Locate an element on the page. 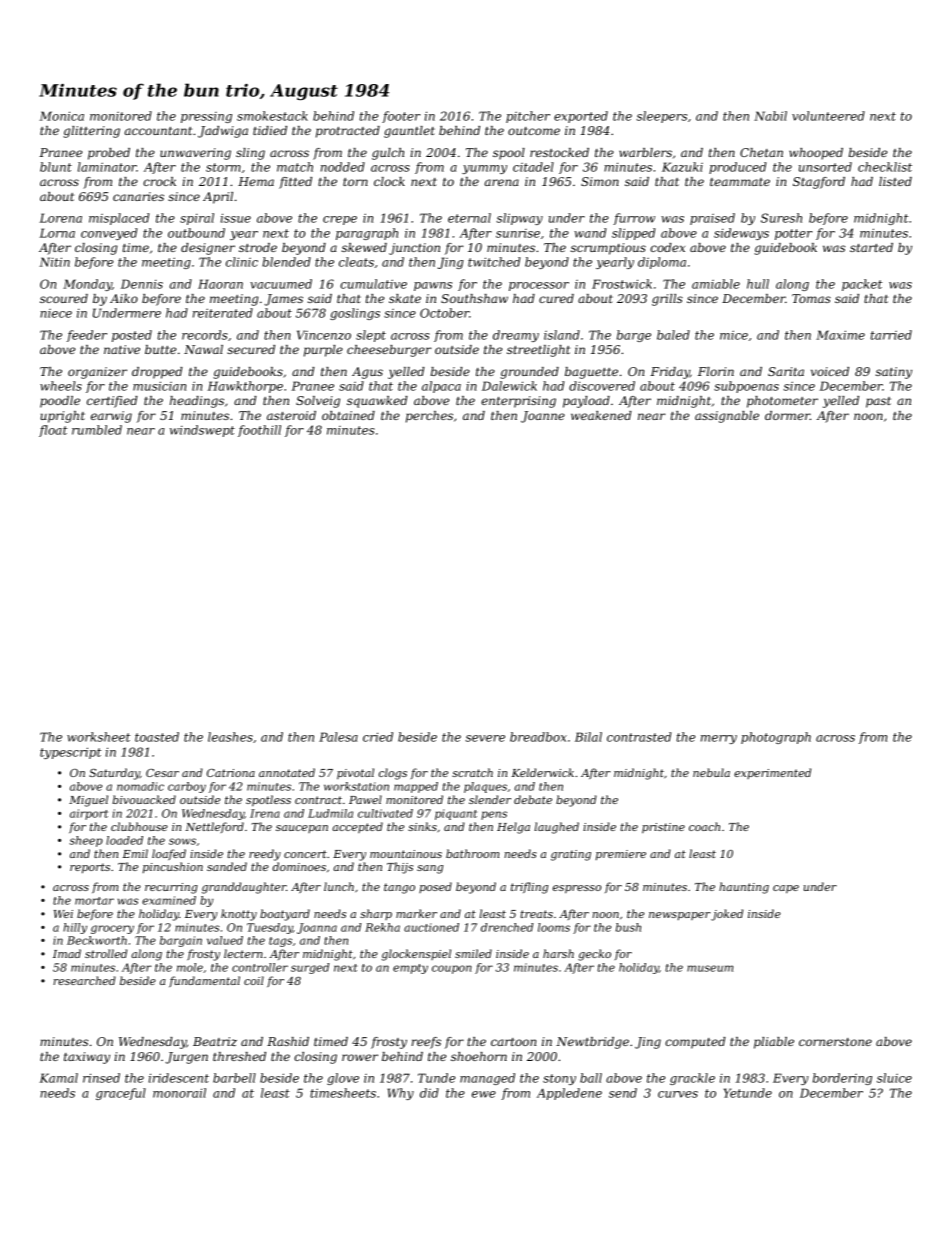 Image resolution: width=952 pixels, height=1233 pixels. pressing is located at coordinates (206, 117).
